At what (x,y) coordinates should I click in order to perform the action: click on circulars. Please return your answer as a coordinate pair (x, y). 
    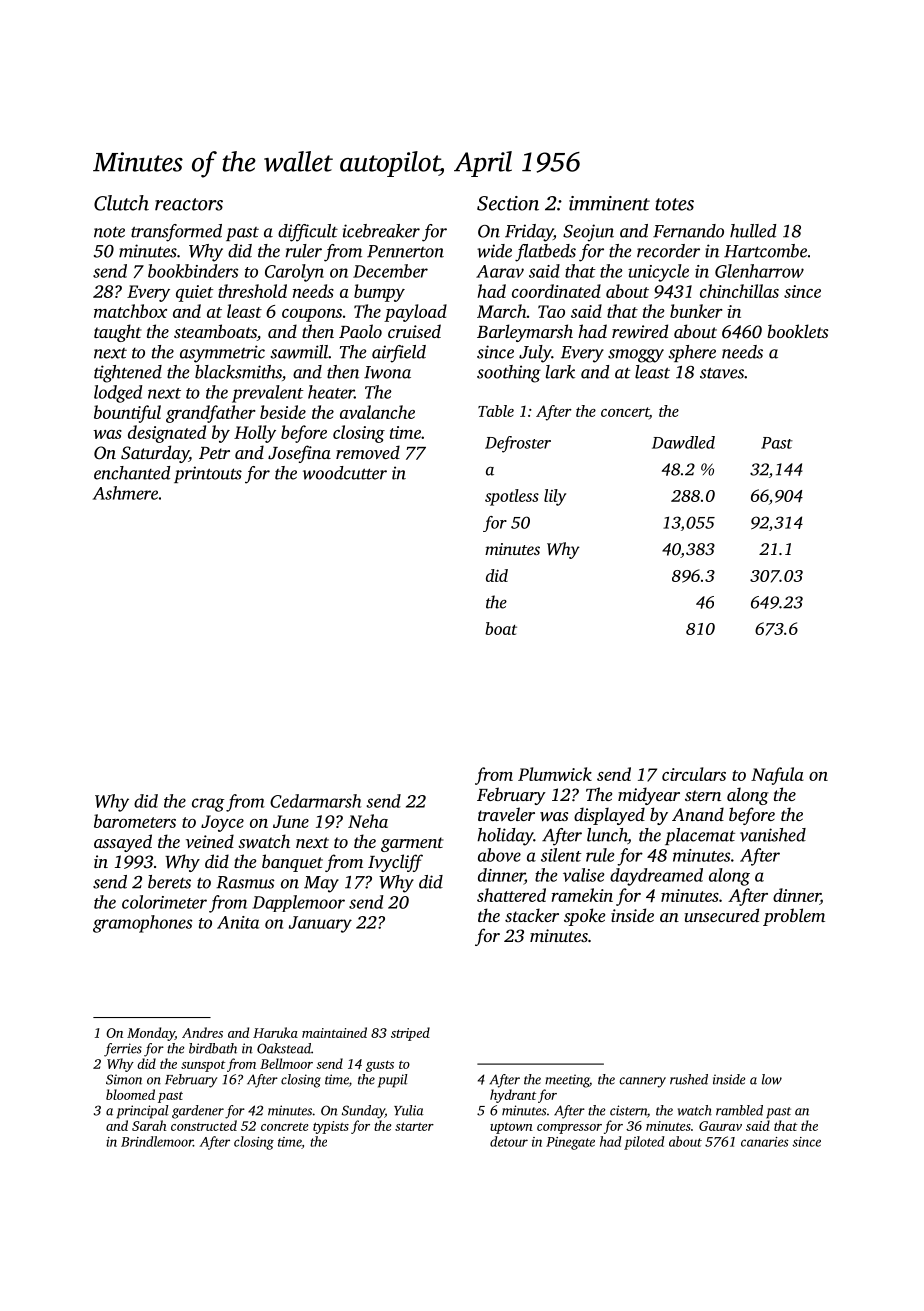
    Looking at the image, I should click on (694, 774).
